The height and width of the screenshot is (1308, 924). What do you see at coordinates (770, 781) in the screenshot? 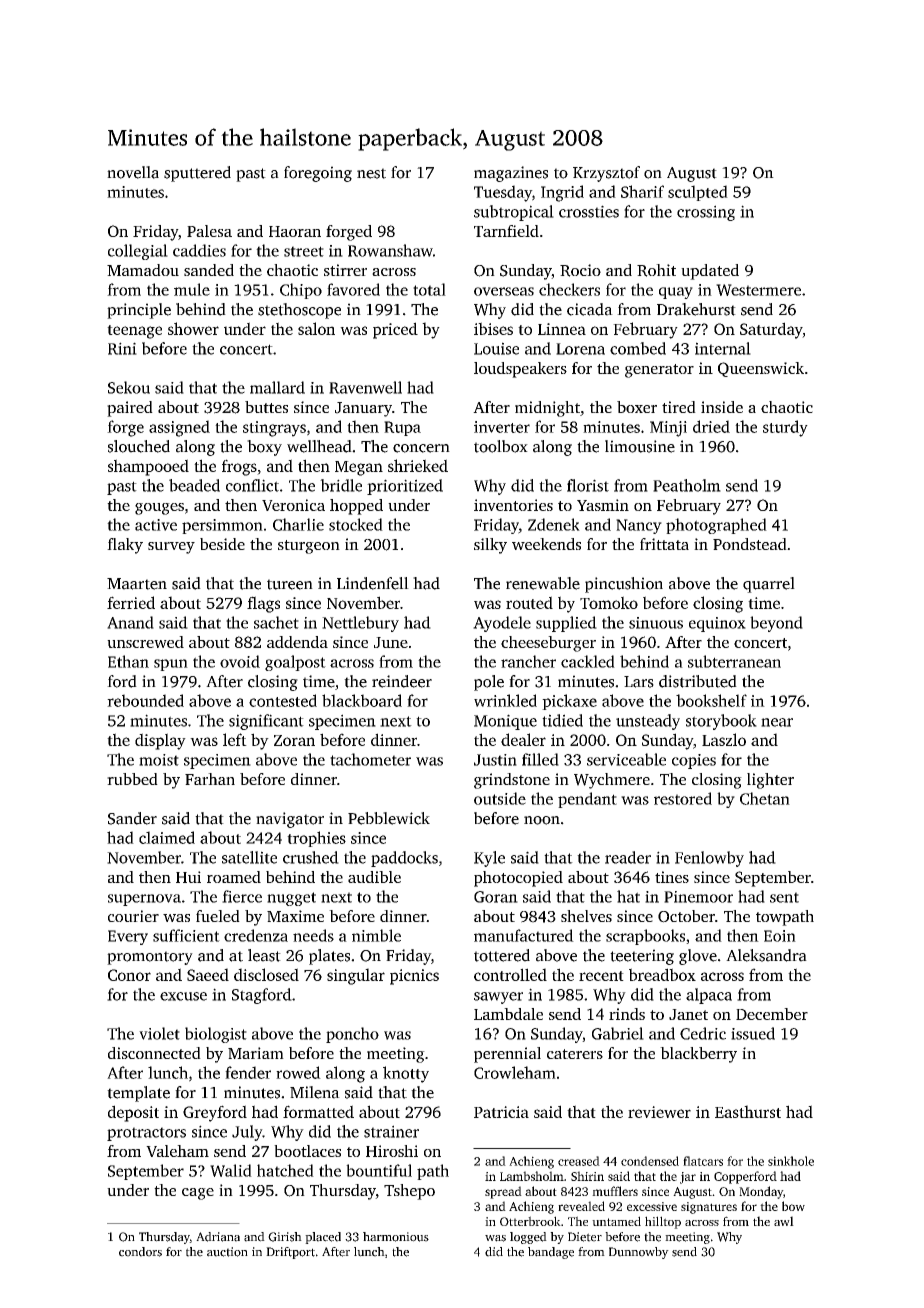
I see `lighter` at bounding box center [770, 781].
